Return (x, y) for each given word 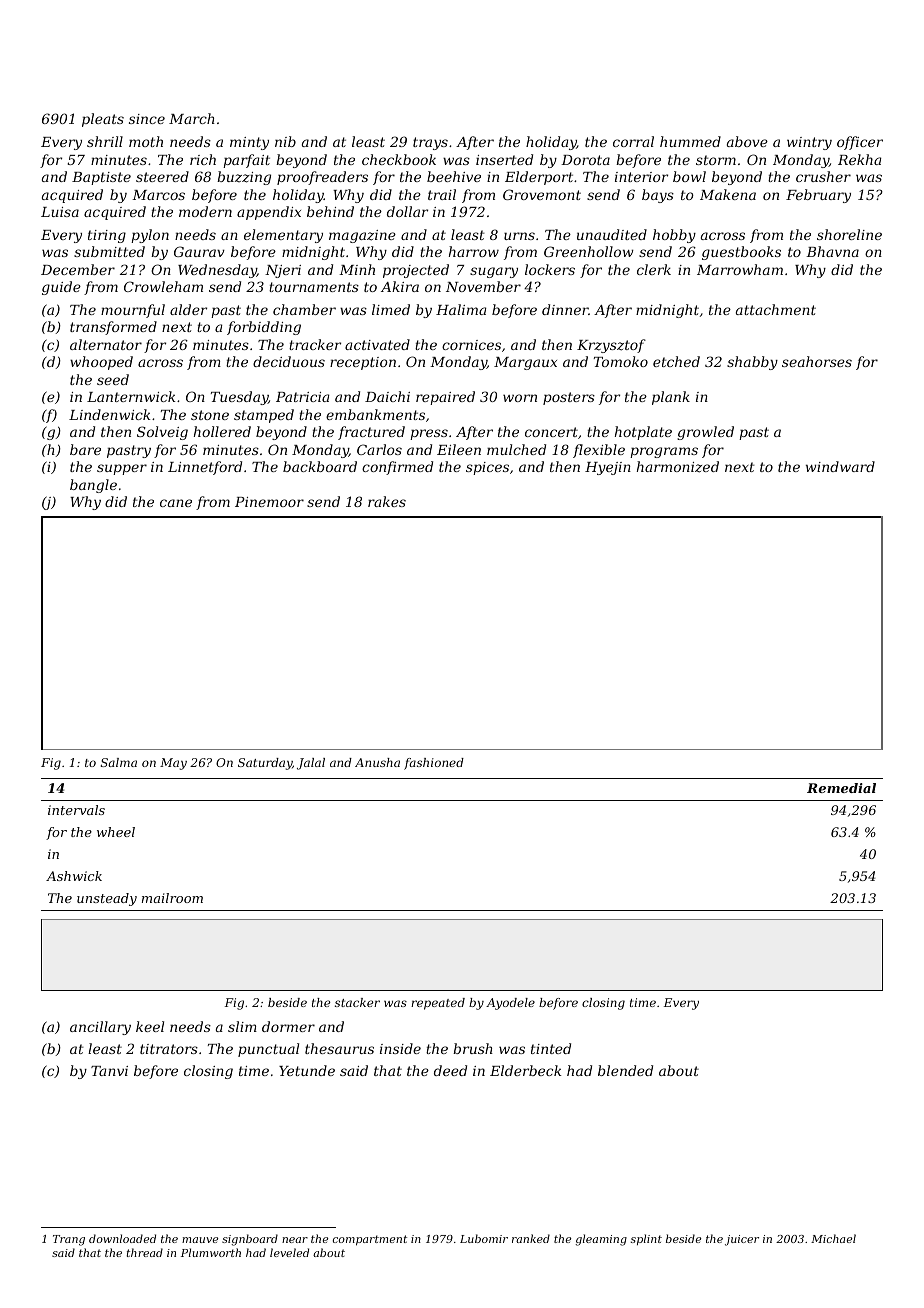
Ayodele (510, 1004)
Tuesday (239, 398)
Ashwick (74, 876)
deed (450, 1070)
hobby (674, 236)
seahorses (817, 361)
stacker (357, 1002)
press (429, 434)
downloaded (122, 1238)
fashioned (434, 764)
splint (646, 1239)
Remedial (841, 788)
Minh (357, 269)
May (173, 764)
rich (203, 159)
